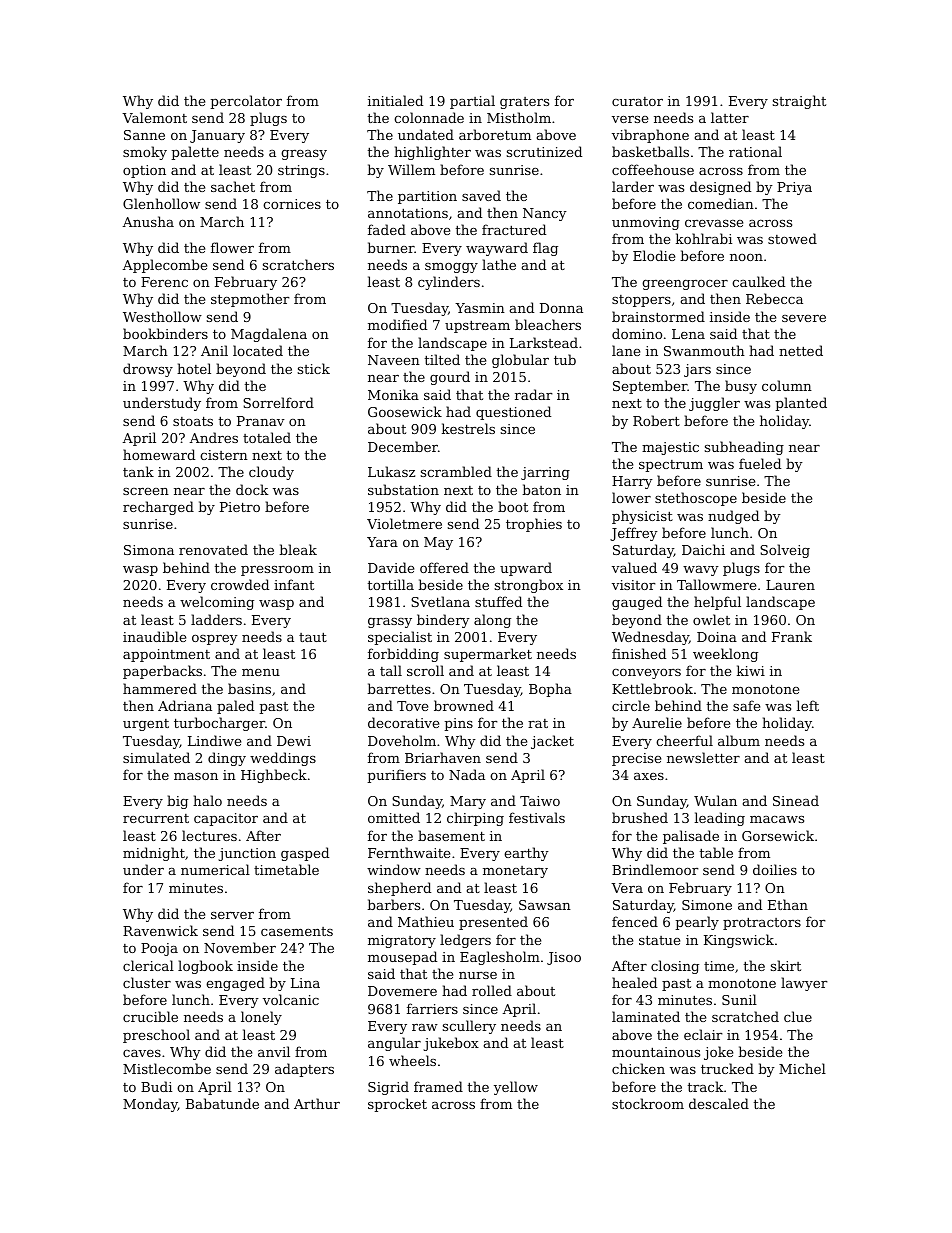 Image resolution: width=952 pixels, height=1233 pixels. What do you see at coordinates (540, 801) in the screenshot?
I see `Taiwo` at bounding box center [540, 801].
